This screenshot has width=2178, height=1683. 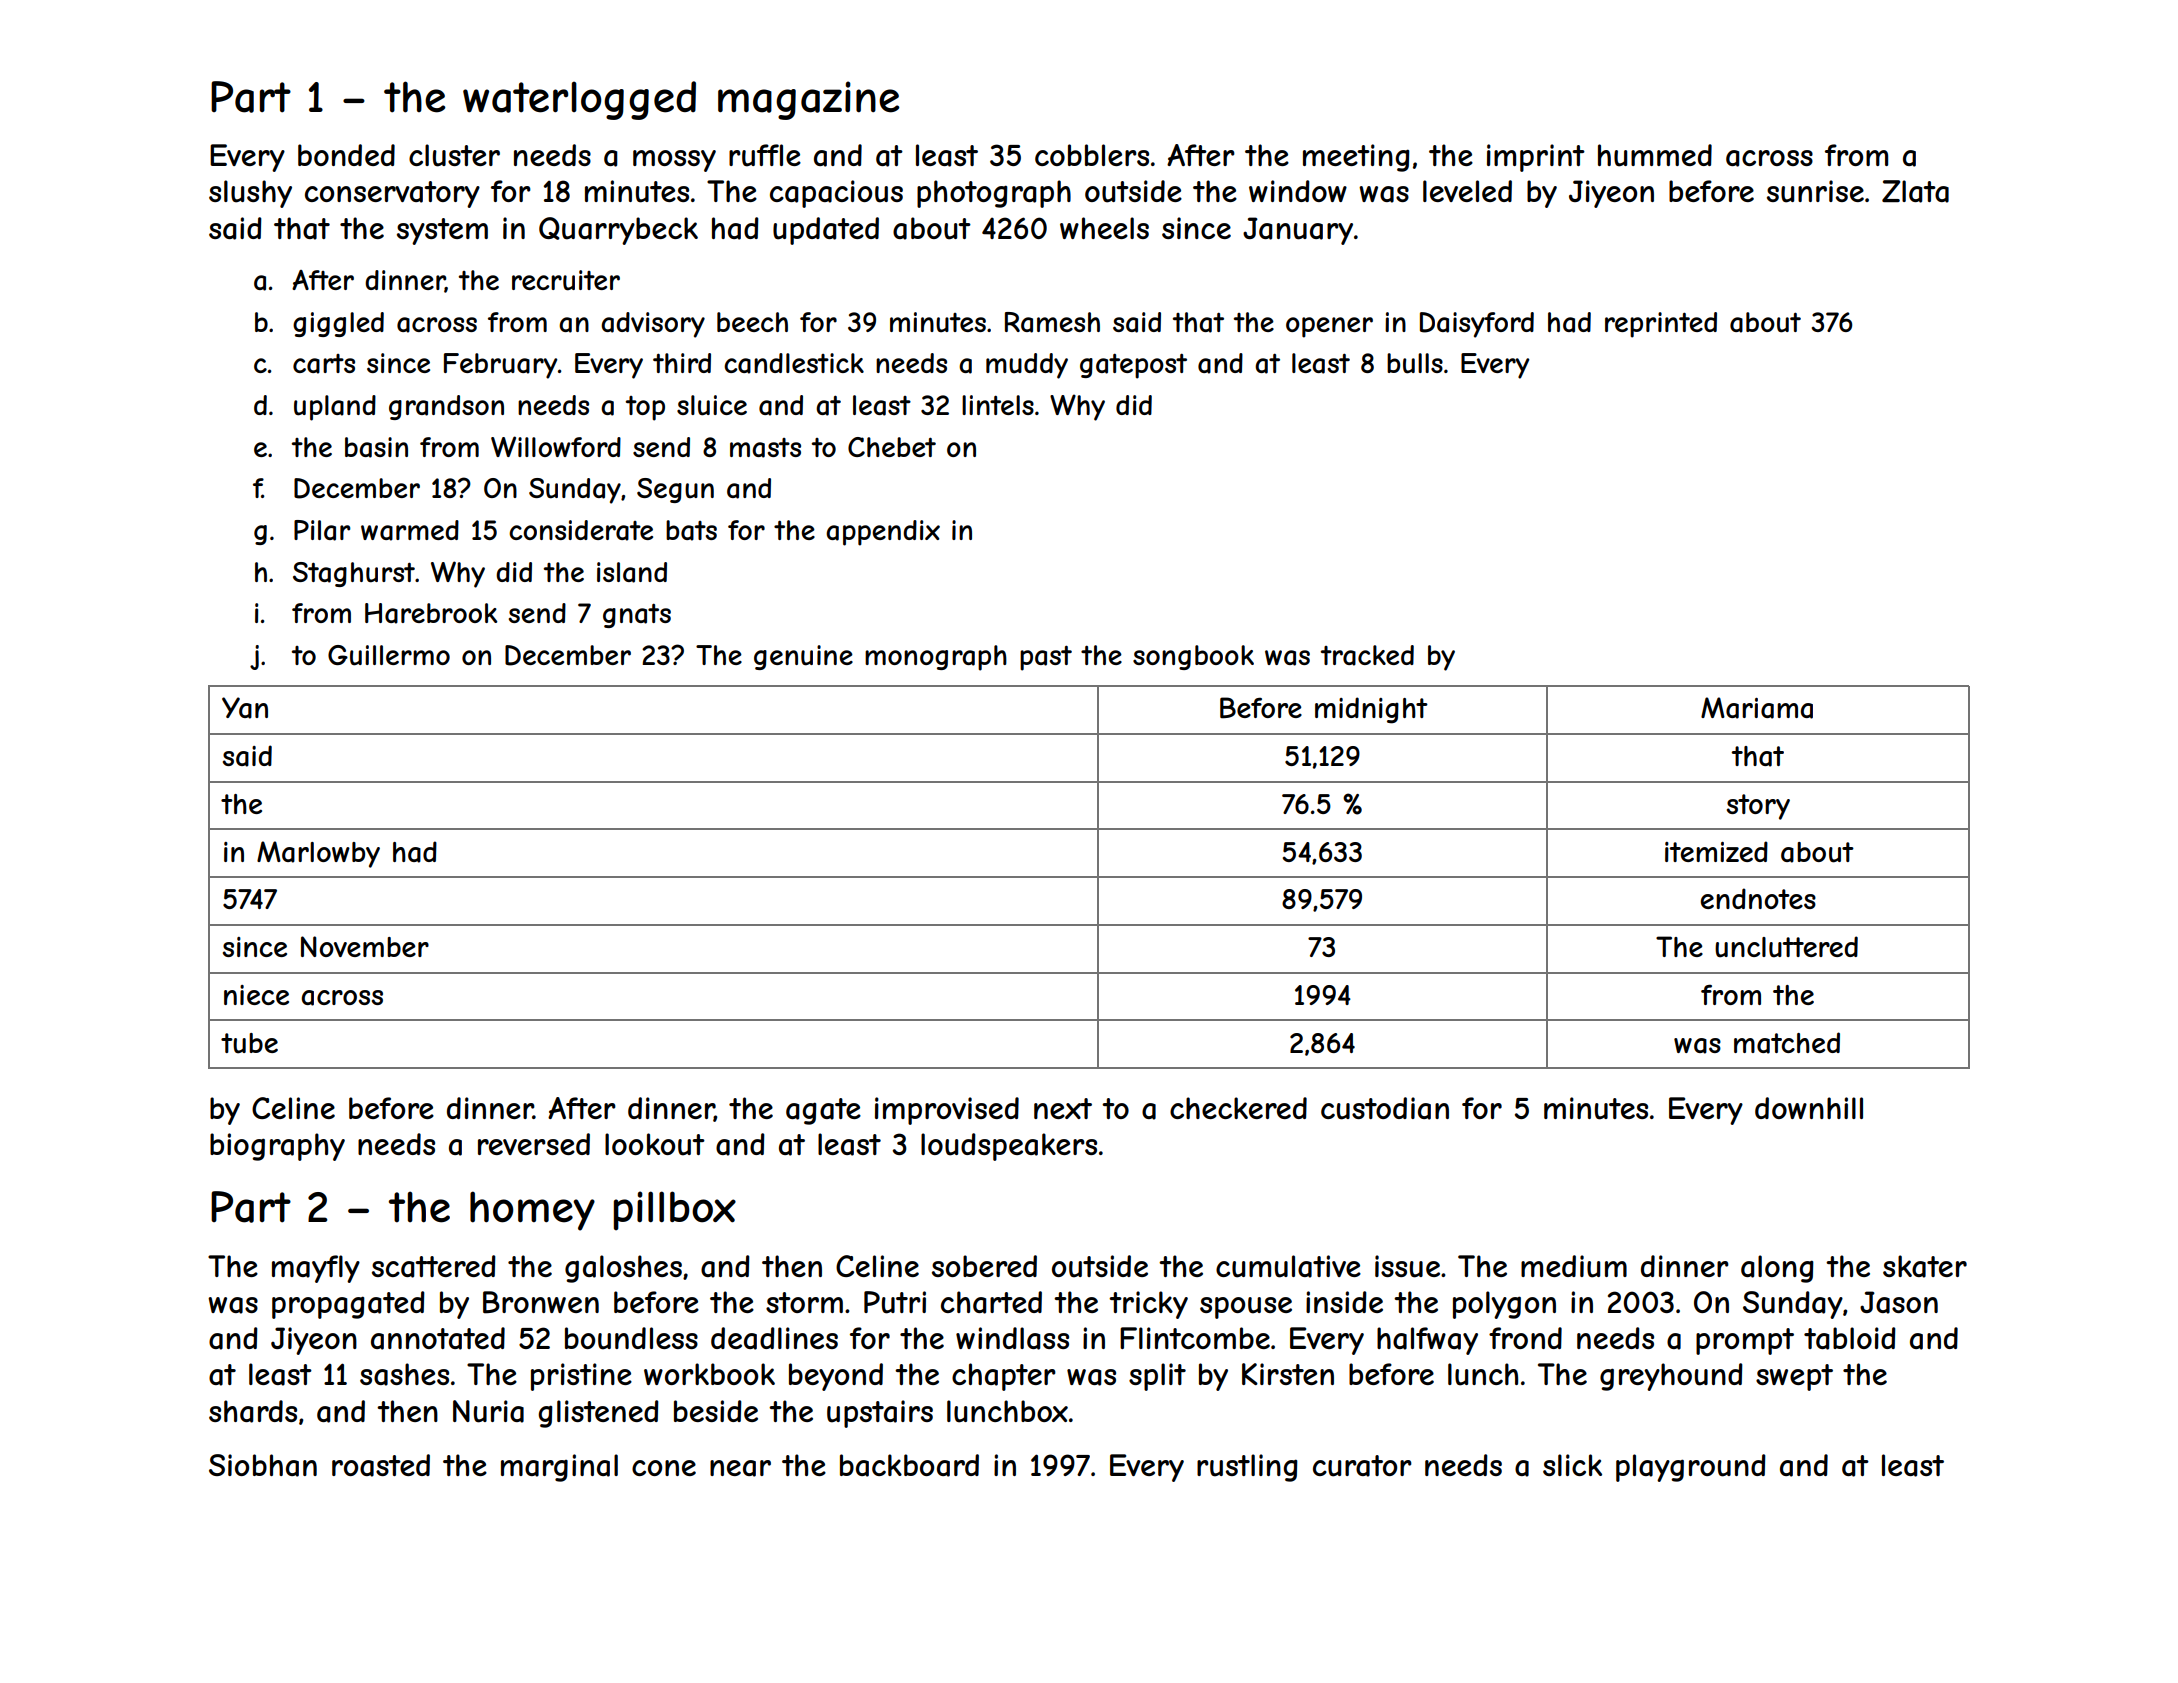 What do you see at coordinates (365, 946) in the screenshot?
I see `November` at bounding box center [365, 946].
